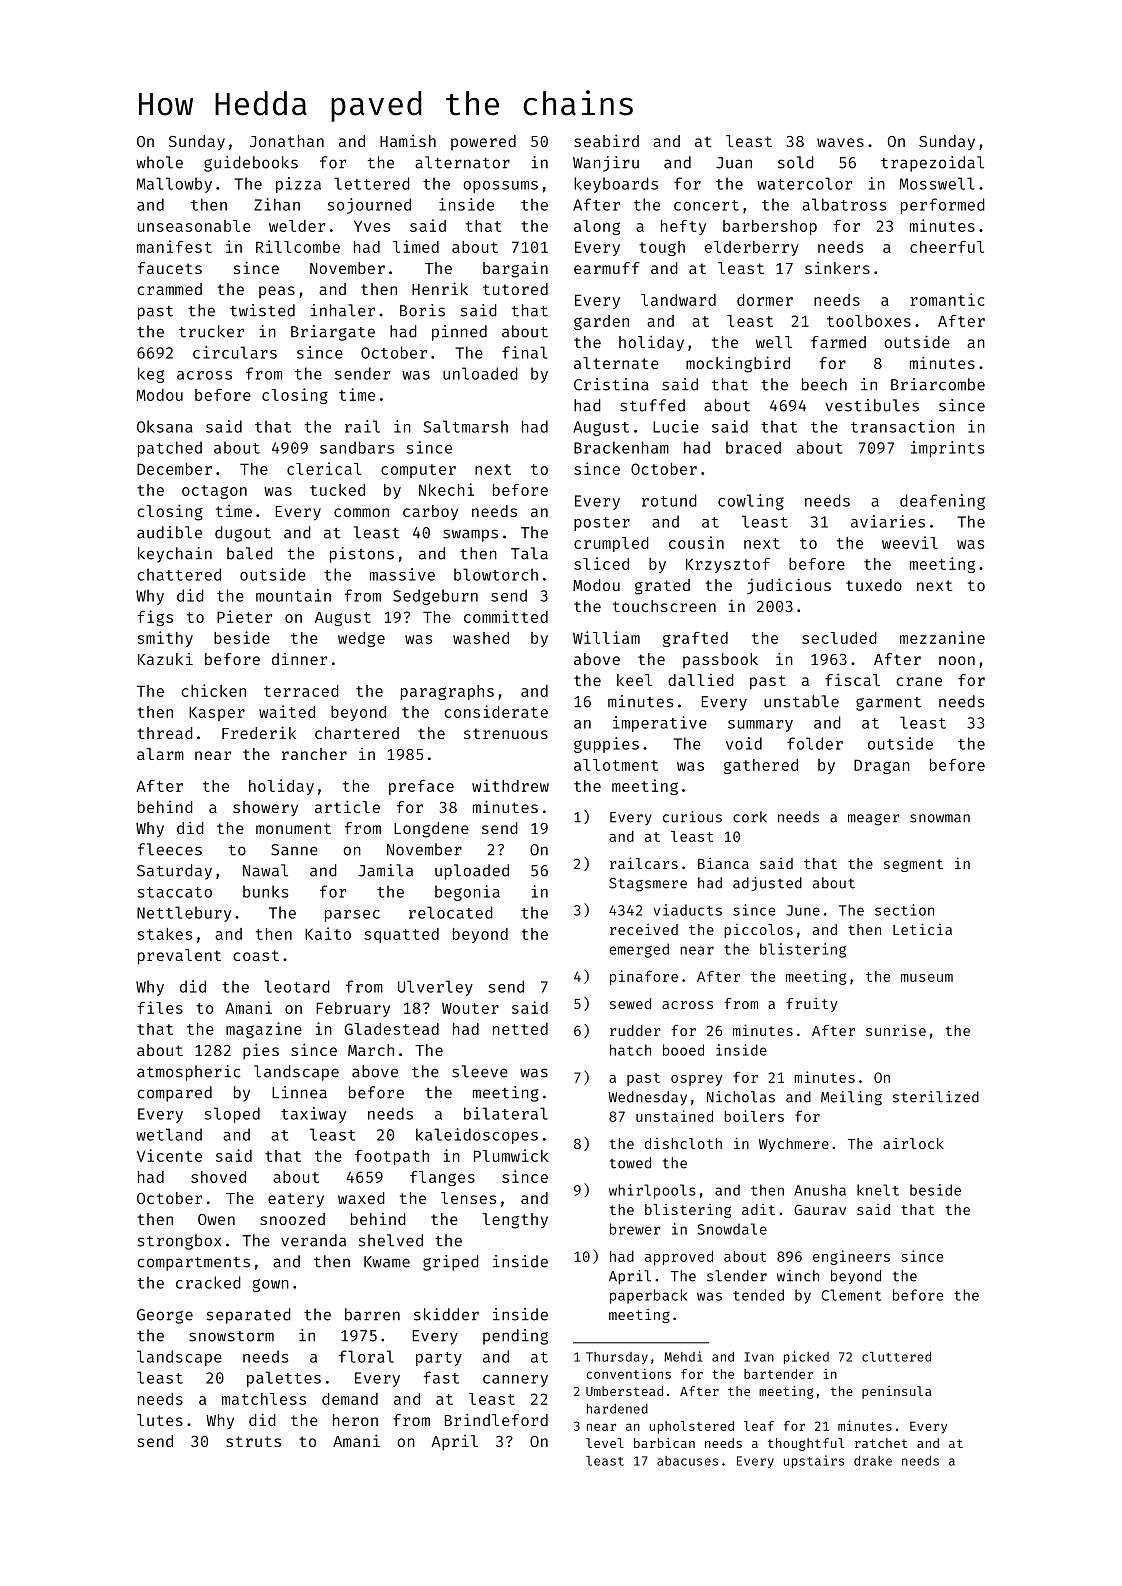 The height and width of the screenshot is (1586, 1122). I want to click on paragraphs, so click(447, 692).
